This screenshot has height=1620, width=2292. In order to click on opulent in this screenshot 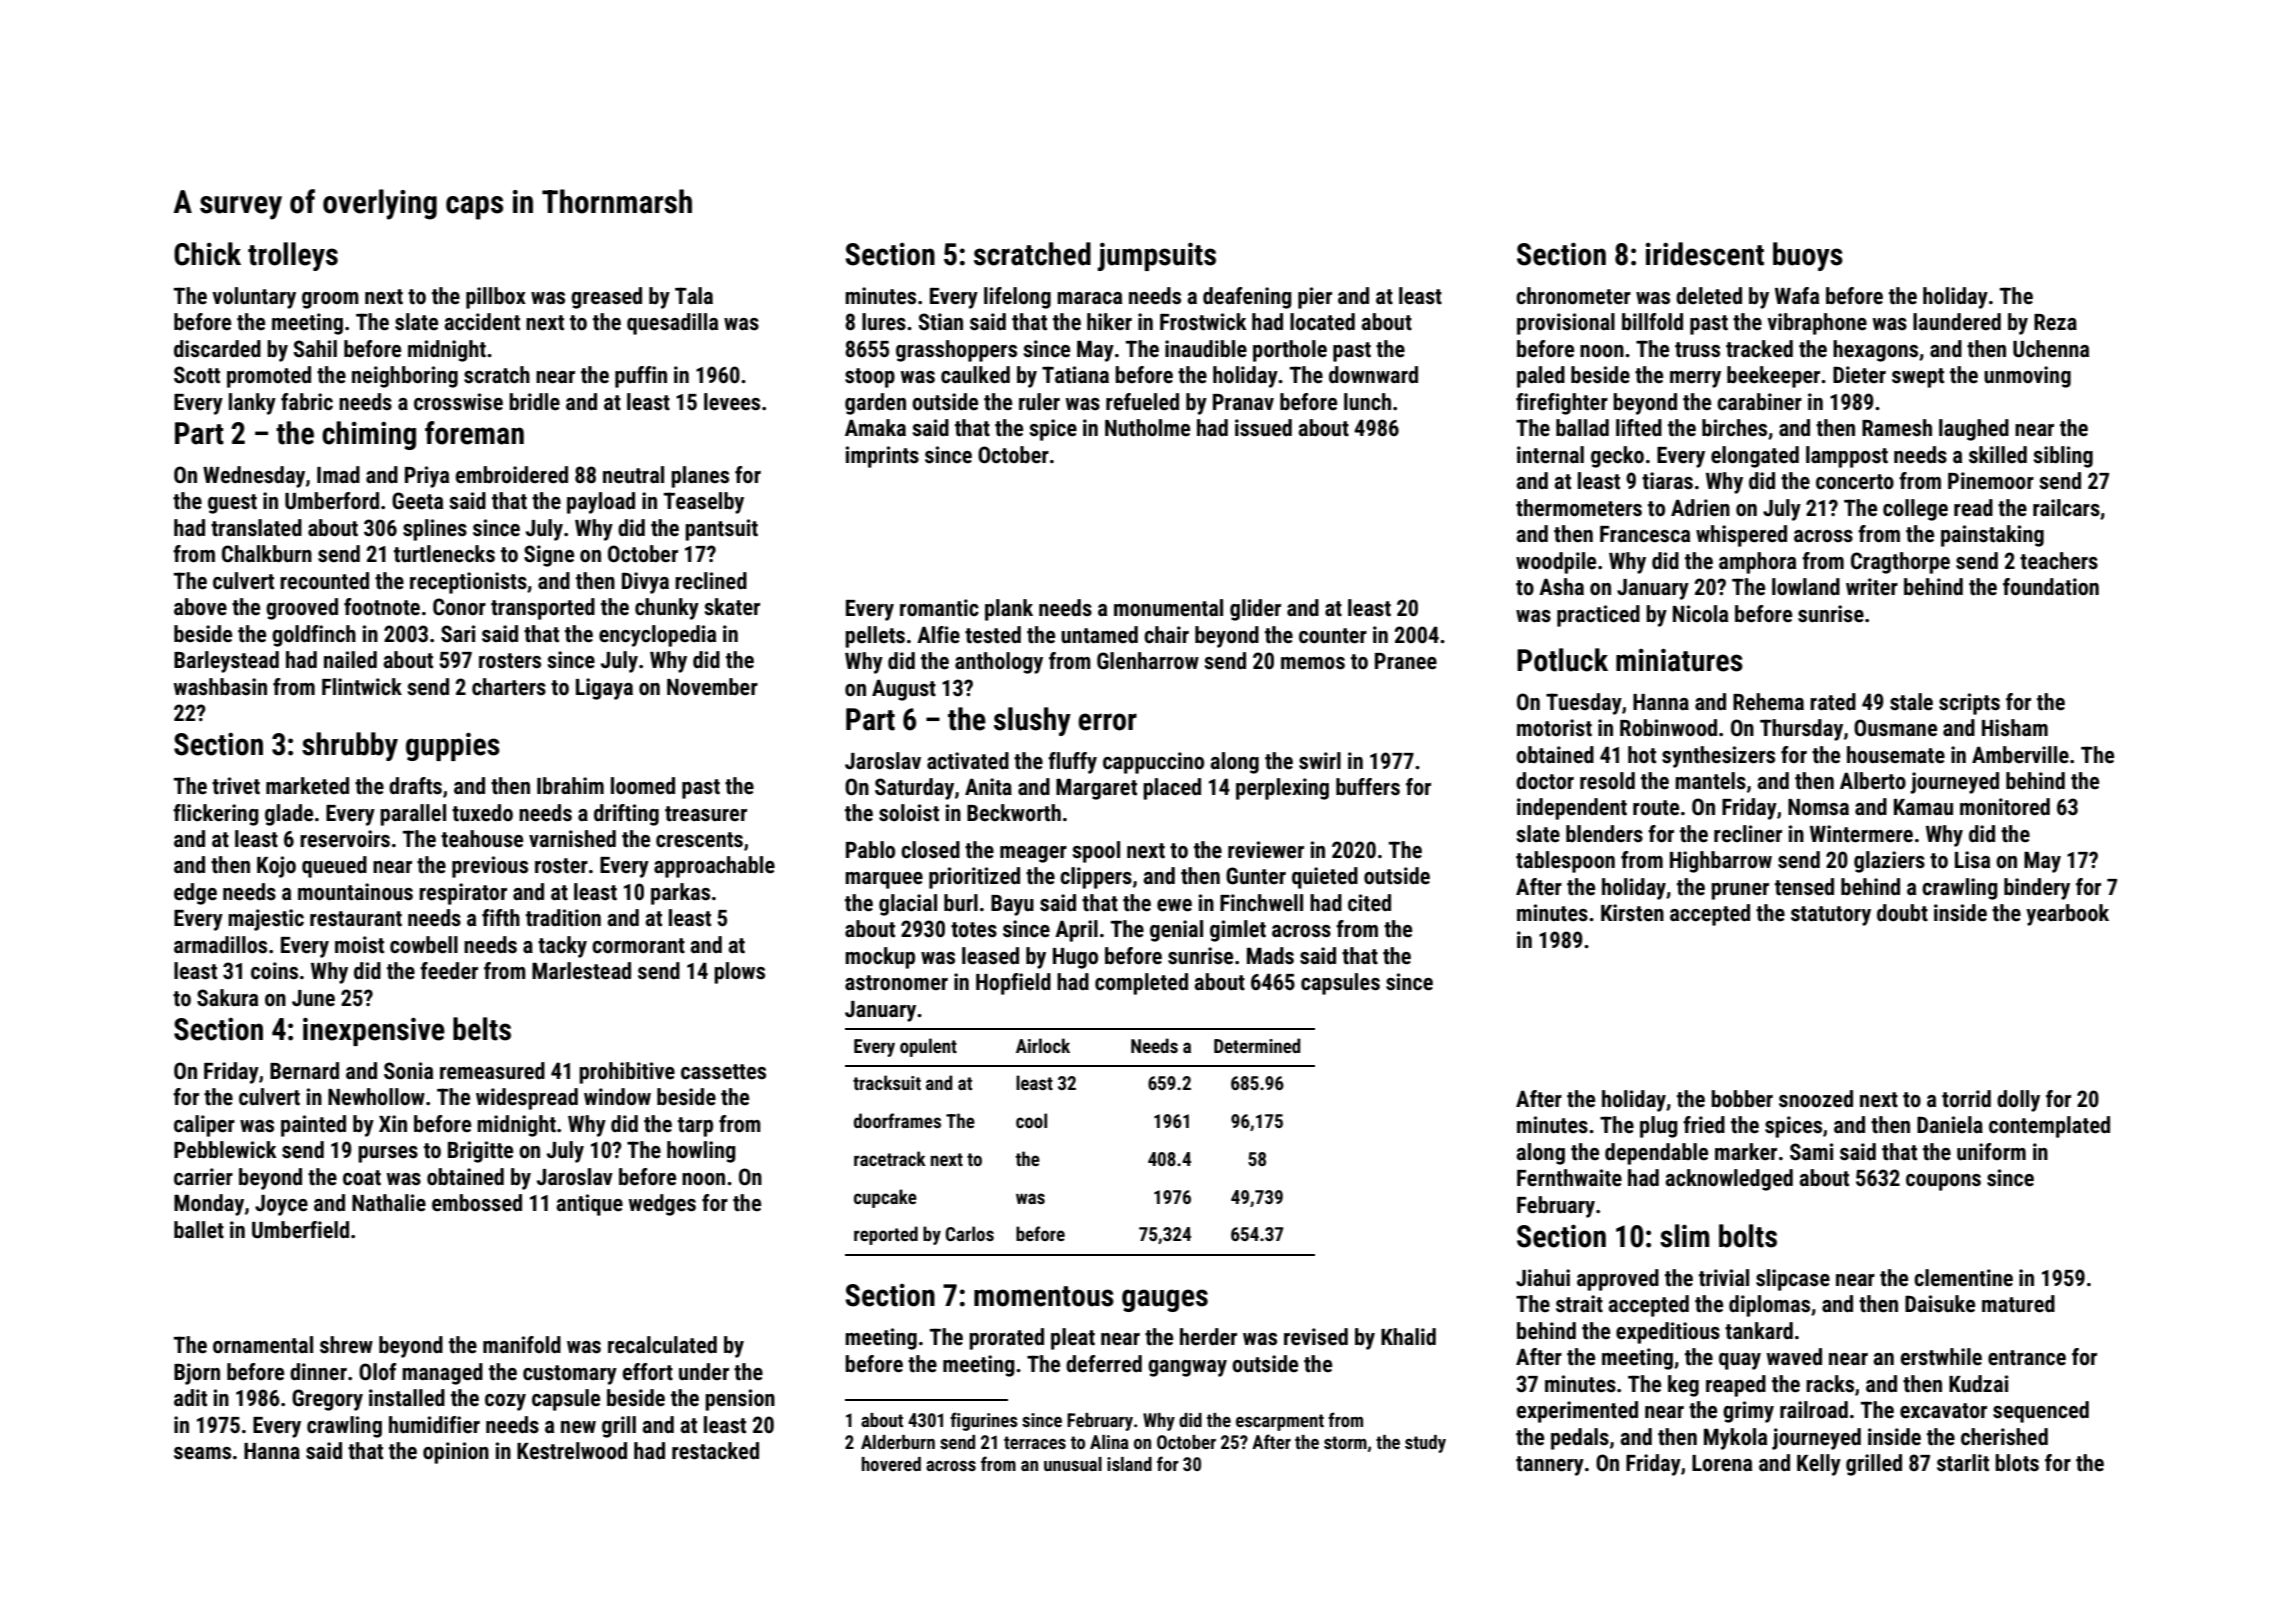, I will do `click(928, 1047)`.
